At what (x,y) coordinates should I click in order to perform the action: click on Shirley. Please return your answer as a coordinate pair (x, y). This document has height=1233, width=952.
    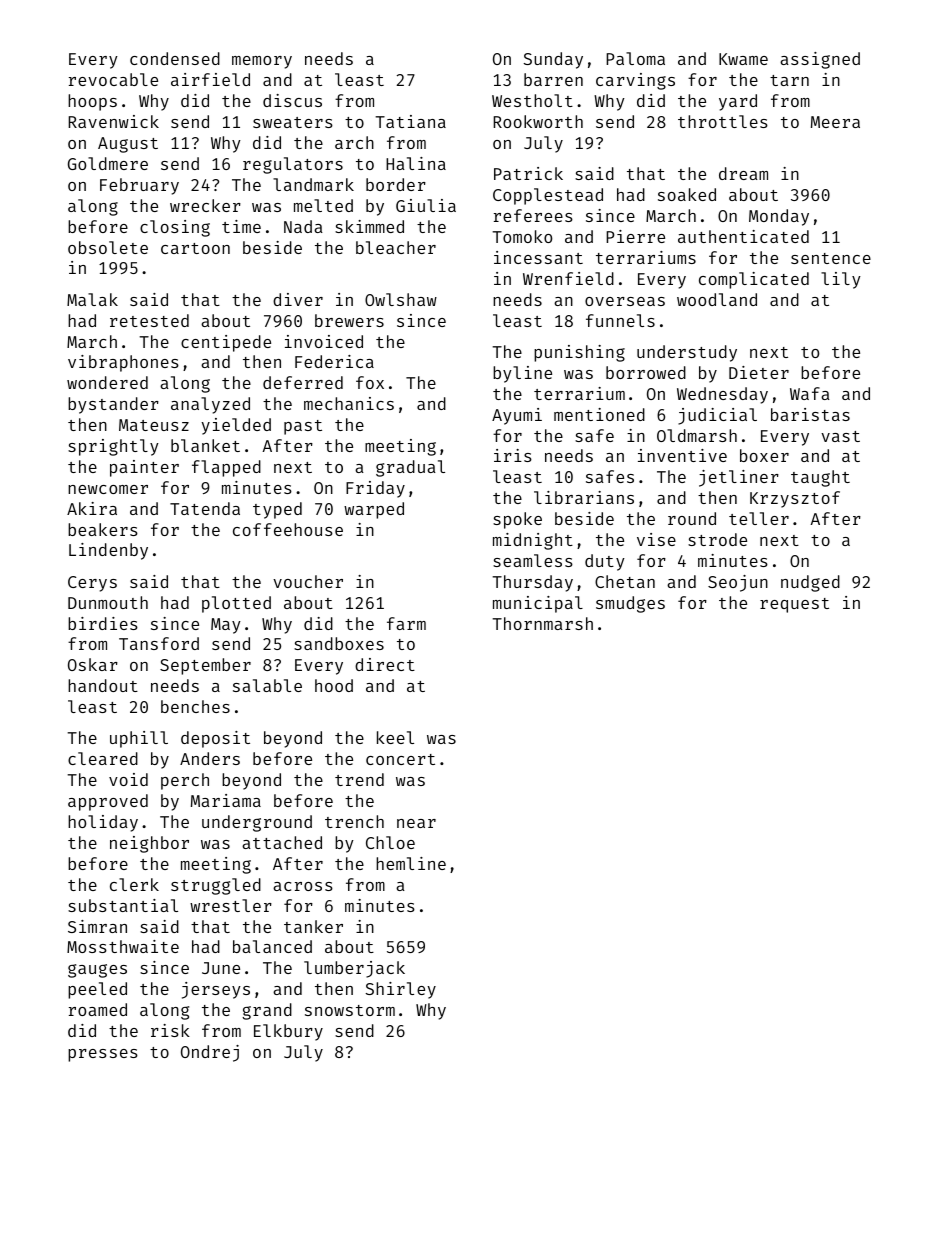
    Looking at the image, I should click on (401, 990).
